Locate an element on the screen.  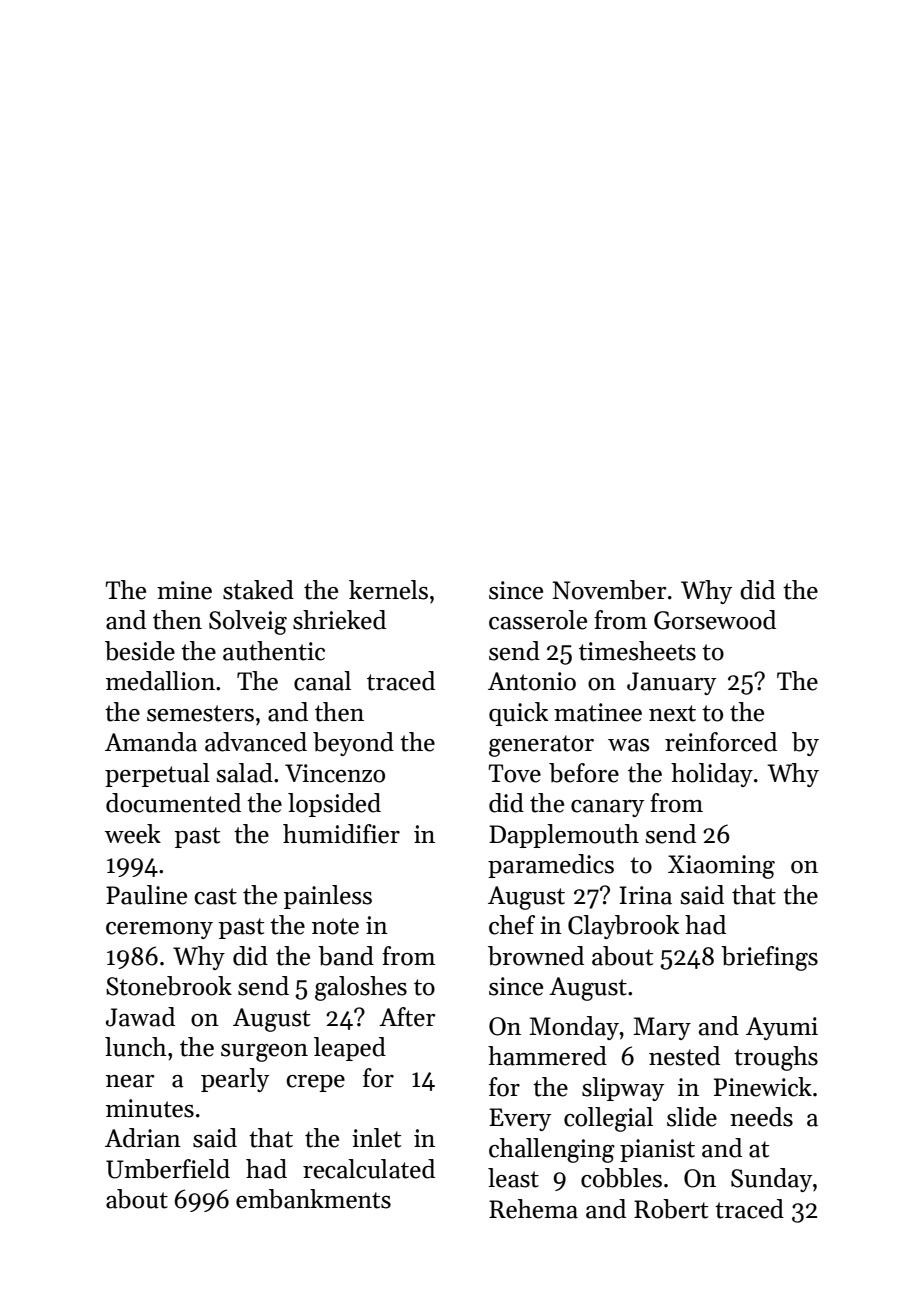
chef is located at coordinates (512, 925).
